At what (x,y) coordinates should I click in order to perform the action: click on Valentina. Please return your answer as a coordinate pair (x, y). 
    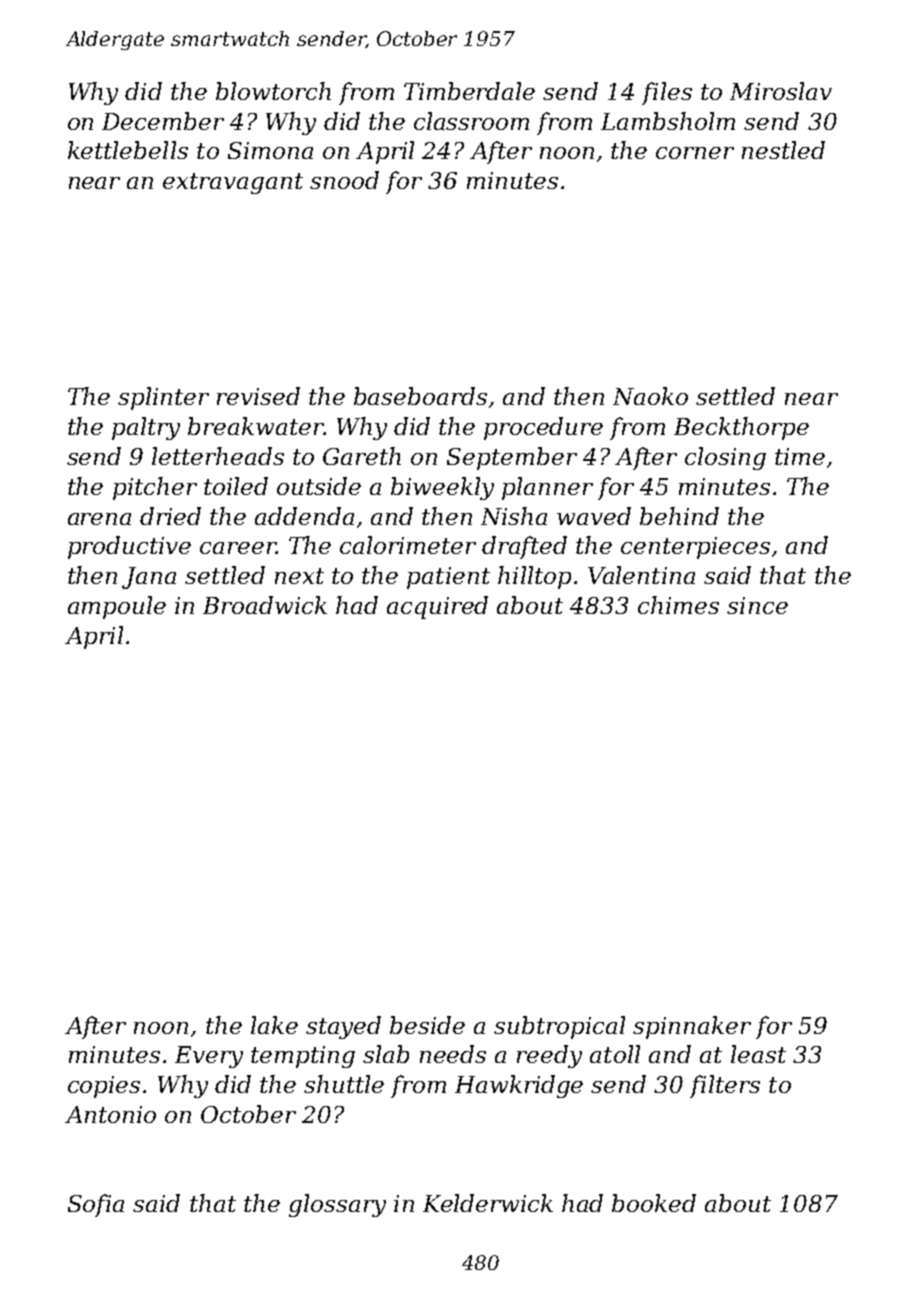
    Looking at the image, I should click on (641, 575).
